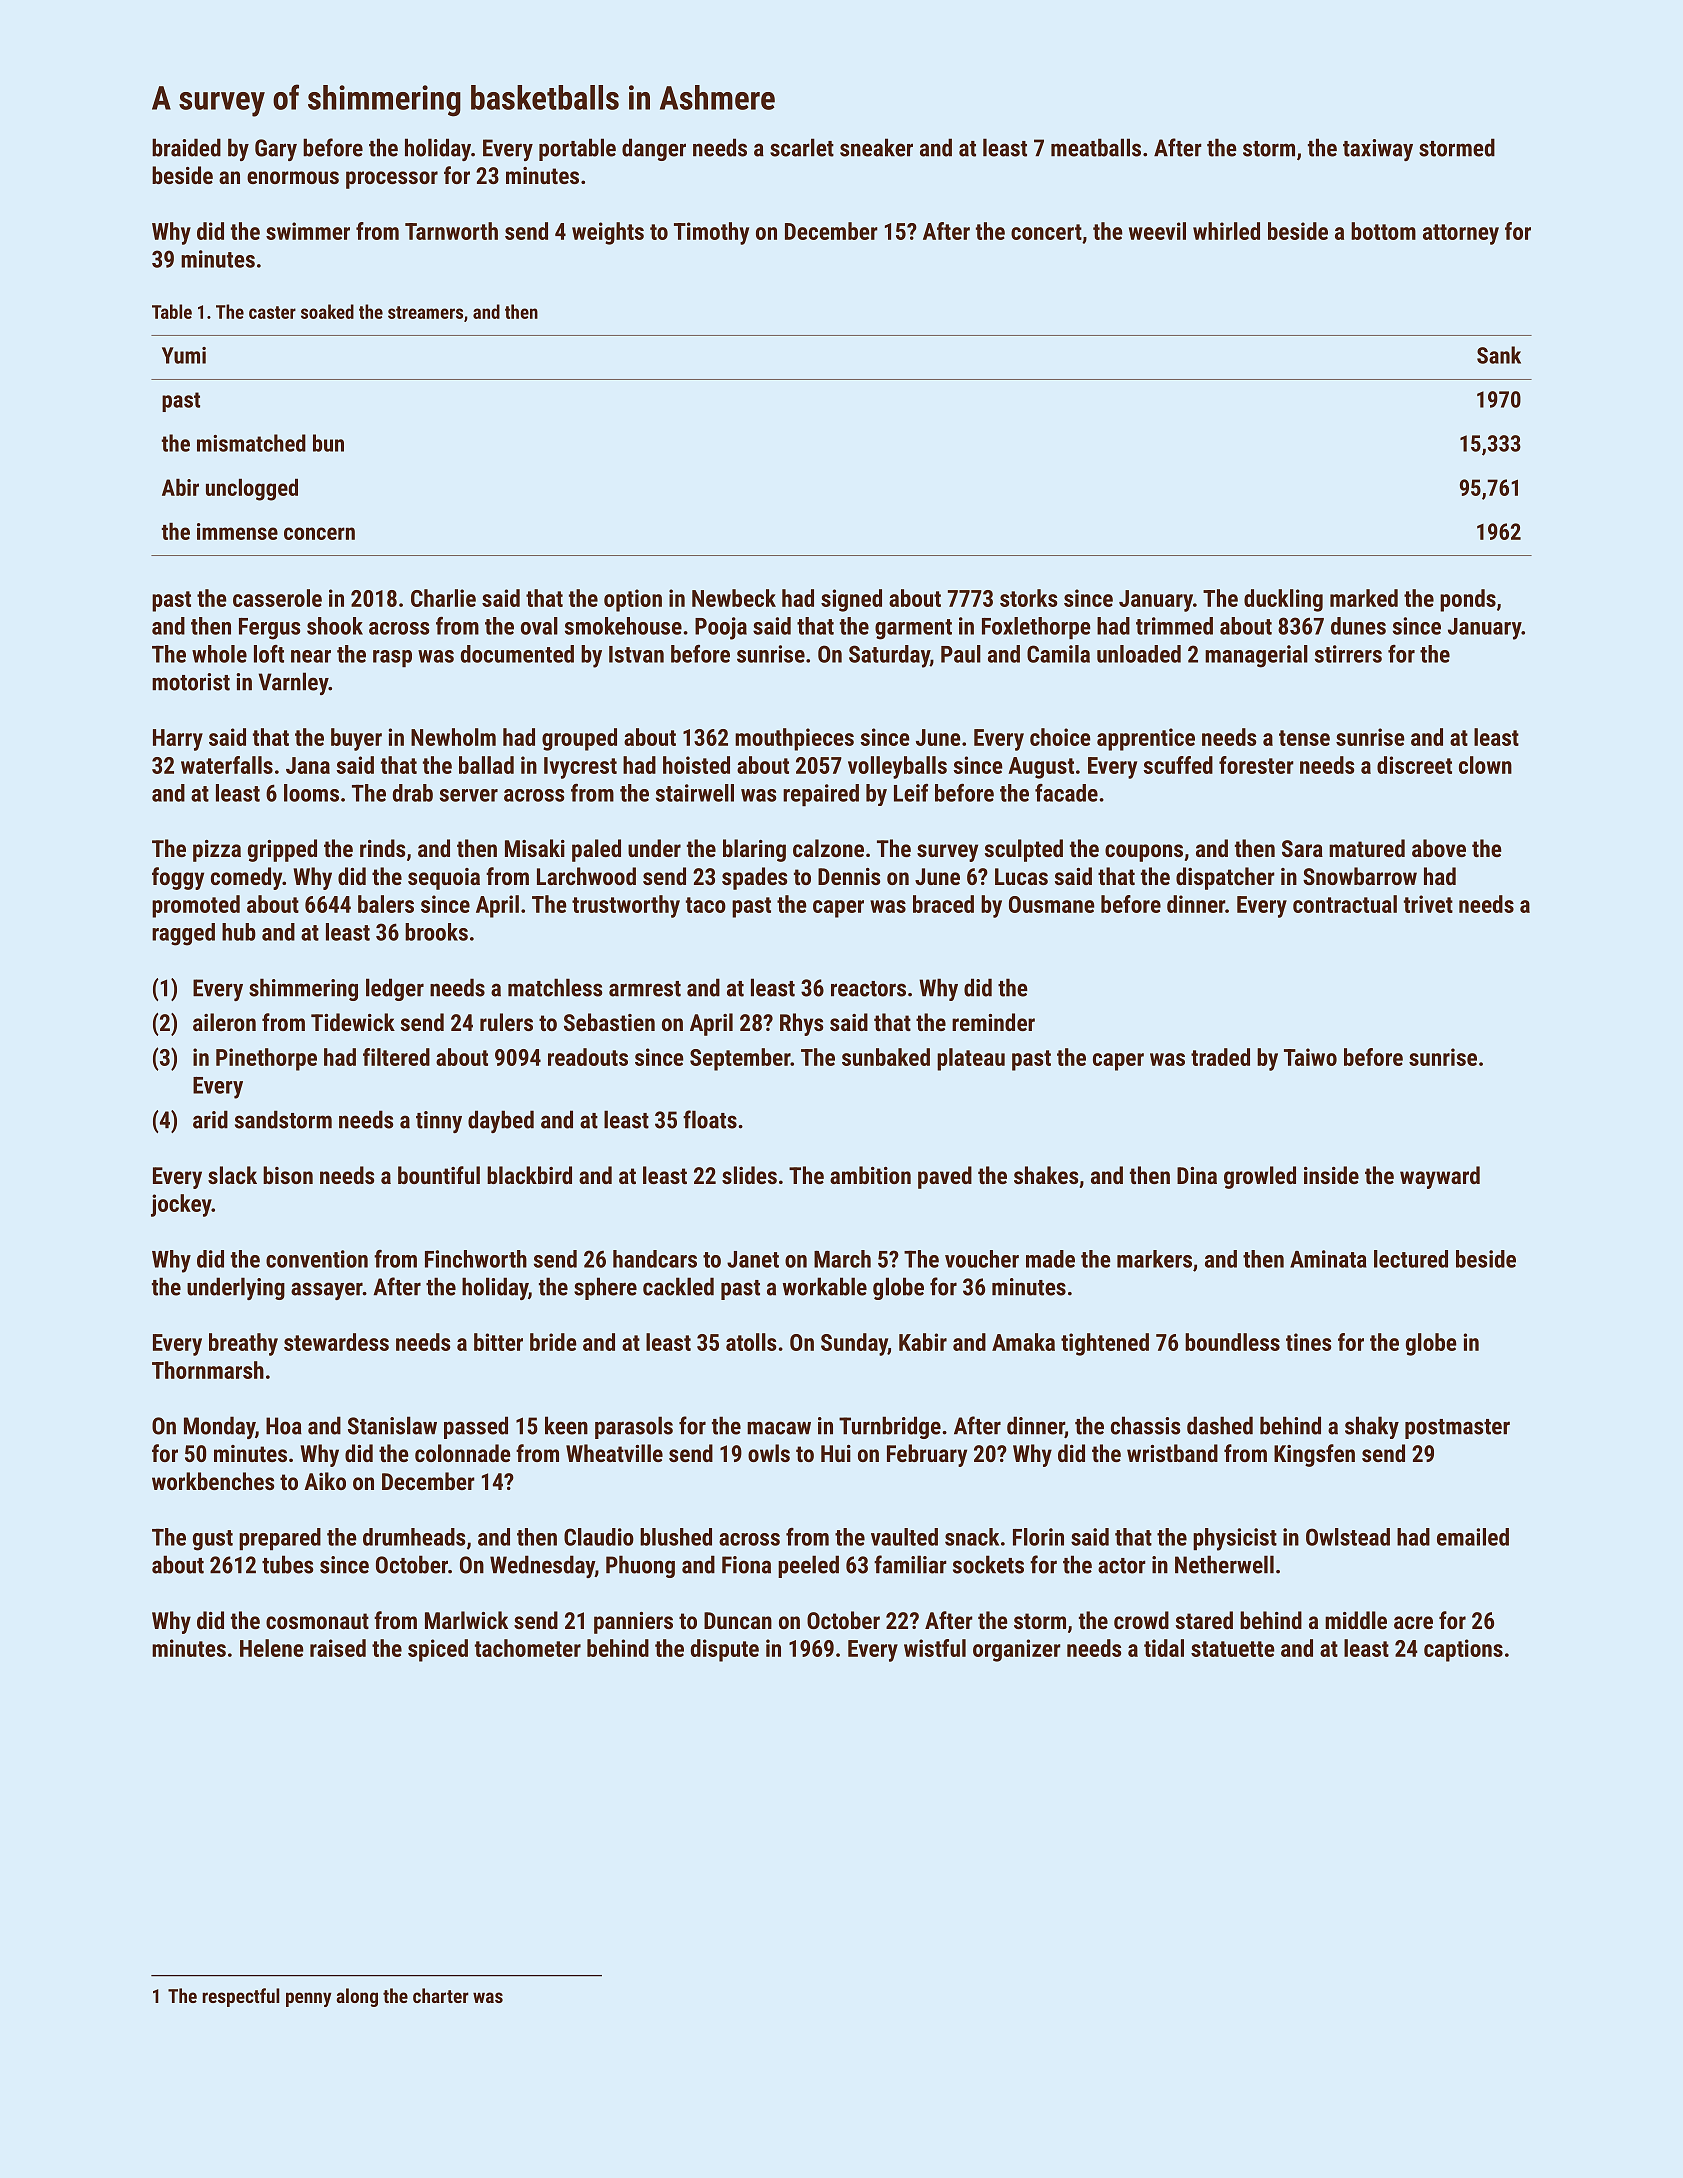 This image has width=1683, height=2178. Describe the element at coordinates (1310, 1057) in the image. I see `Taiwo` at that location.
